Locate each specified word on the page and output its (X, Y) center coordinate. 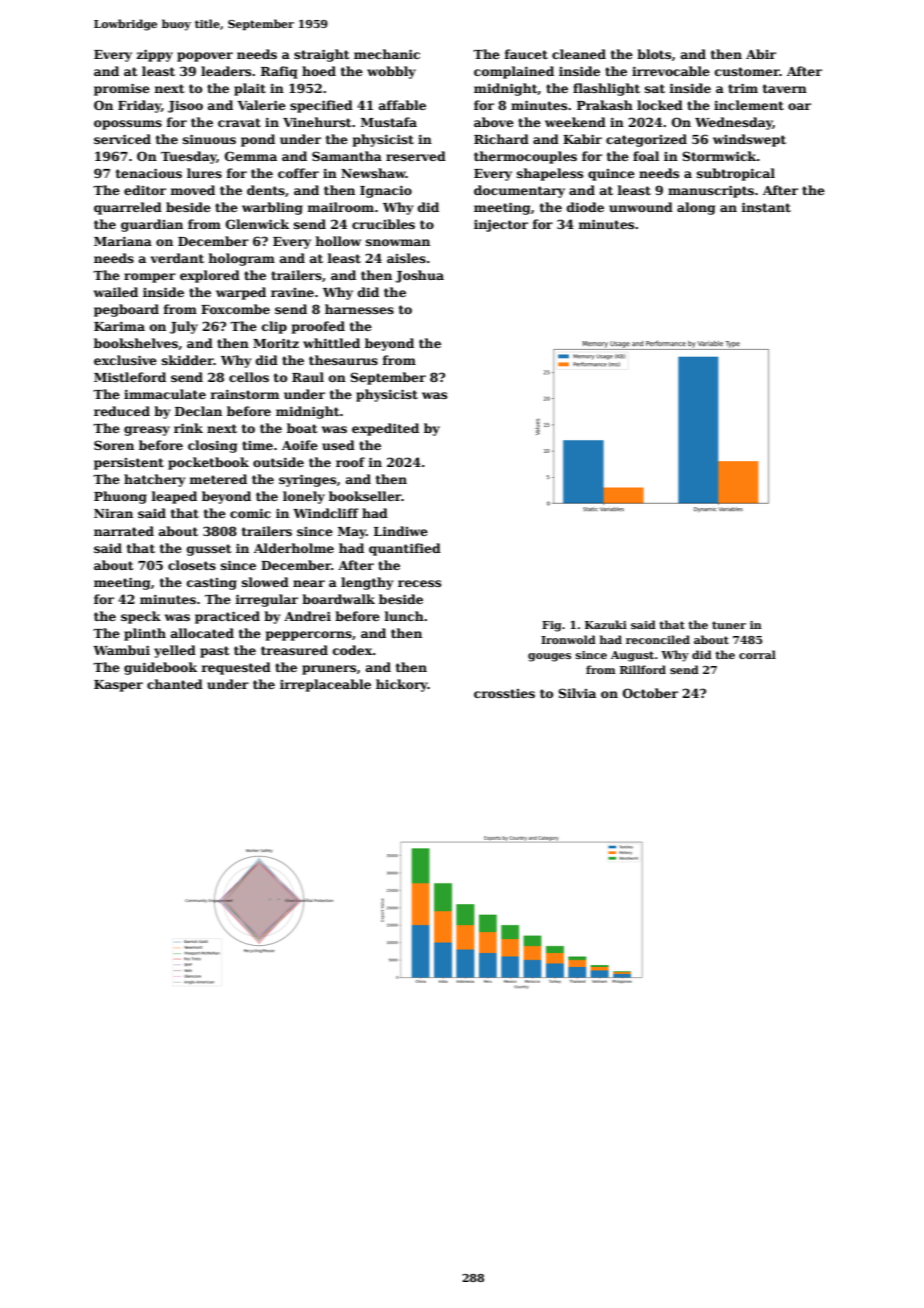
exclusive (125, 360)
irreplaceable (325, 685)
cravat (239, 122)
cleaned (579, 54)
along (696, 208)
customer (747, 71)
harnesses (359, 309)
